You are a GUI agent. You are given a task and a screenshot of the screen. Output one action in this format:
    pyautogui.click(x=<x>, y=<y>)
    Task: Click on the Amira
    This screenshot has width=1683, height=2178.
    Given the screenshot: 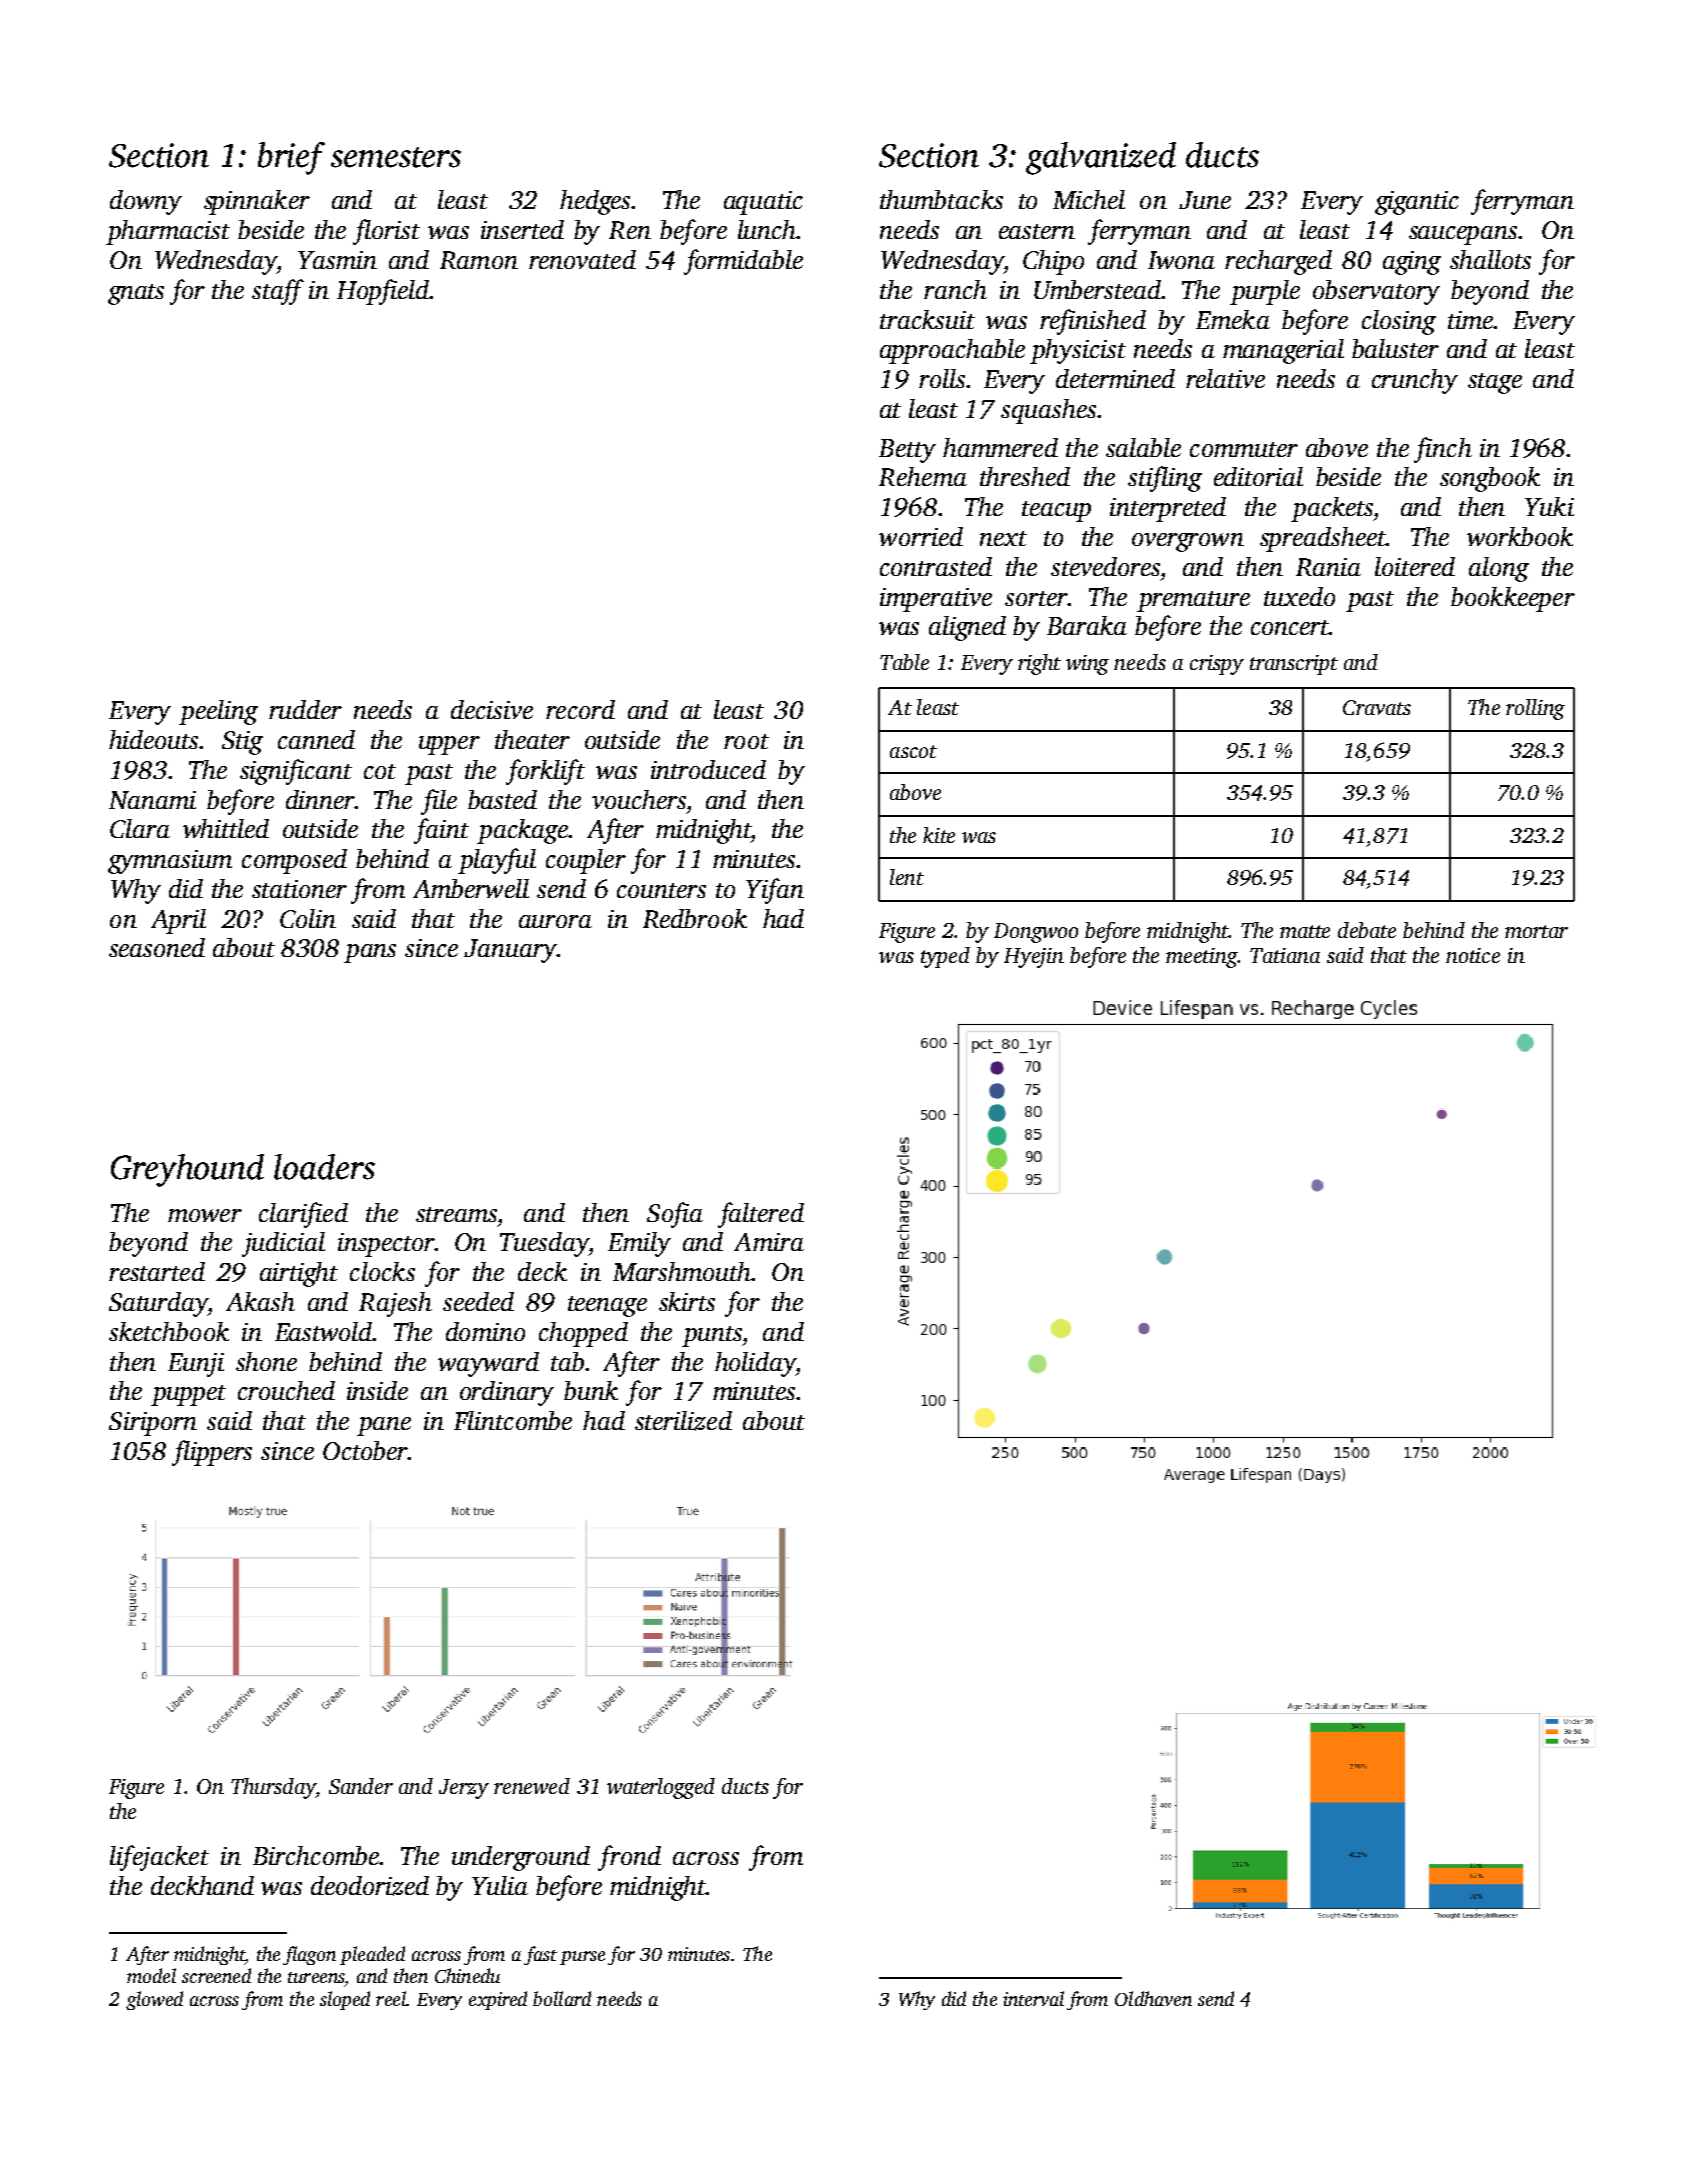 What is the action you would take?
    pyautogui.click(x=769, y=1242)
